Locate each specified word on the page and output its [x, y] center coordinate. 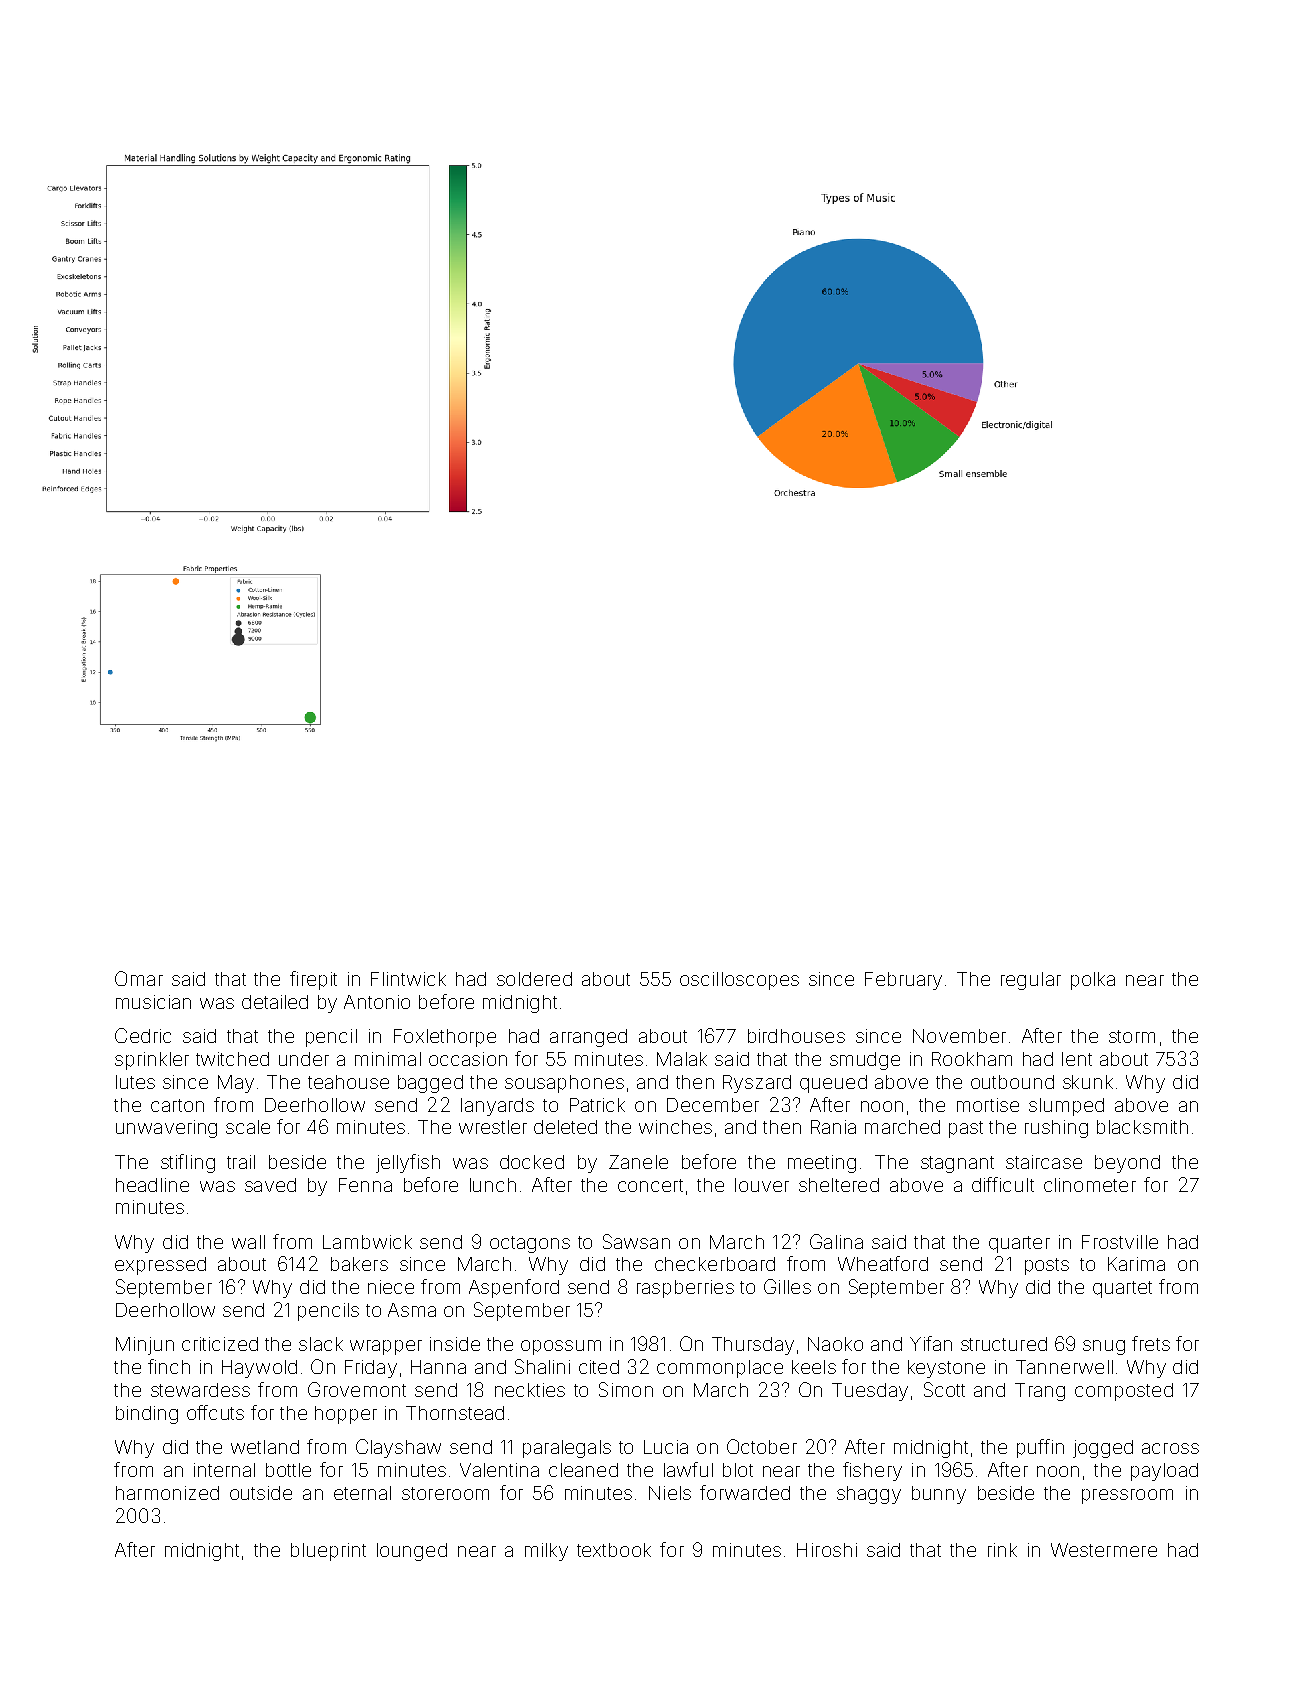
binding [147, 1415]
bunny [939, 1495]
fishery [872, 1471]
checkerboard [715, 1264]
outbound [1012, 1082]
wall [248, 1242]
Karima [1136, 1264]
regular [1031, 981]
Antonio [377, 1002]
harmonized [167, 1493]
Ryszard [757, 1084]
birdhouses [796, 1036]
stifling [188, 1163]
